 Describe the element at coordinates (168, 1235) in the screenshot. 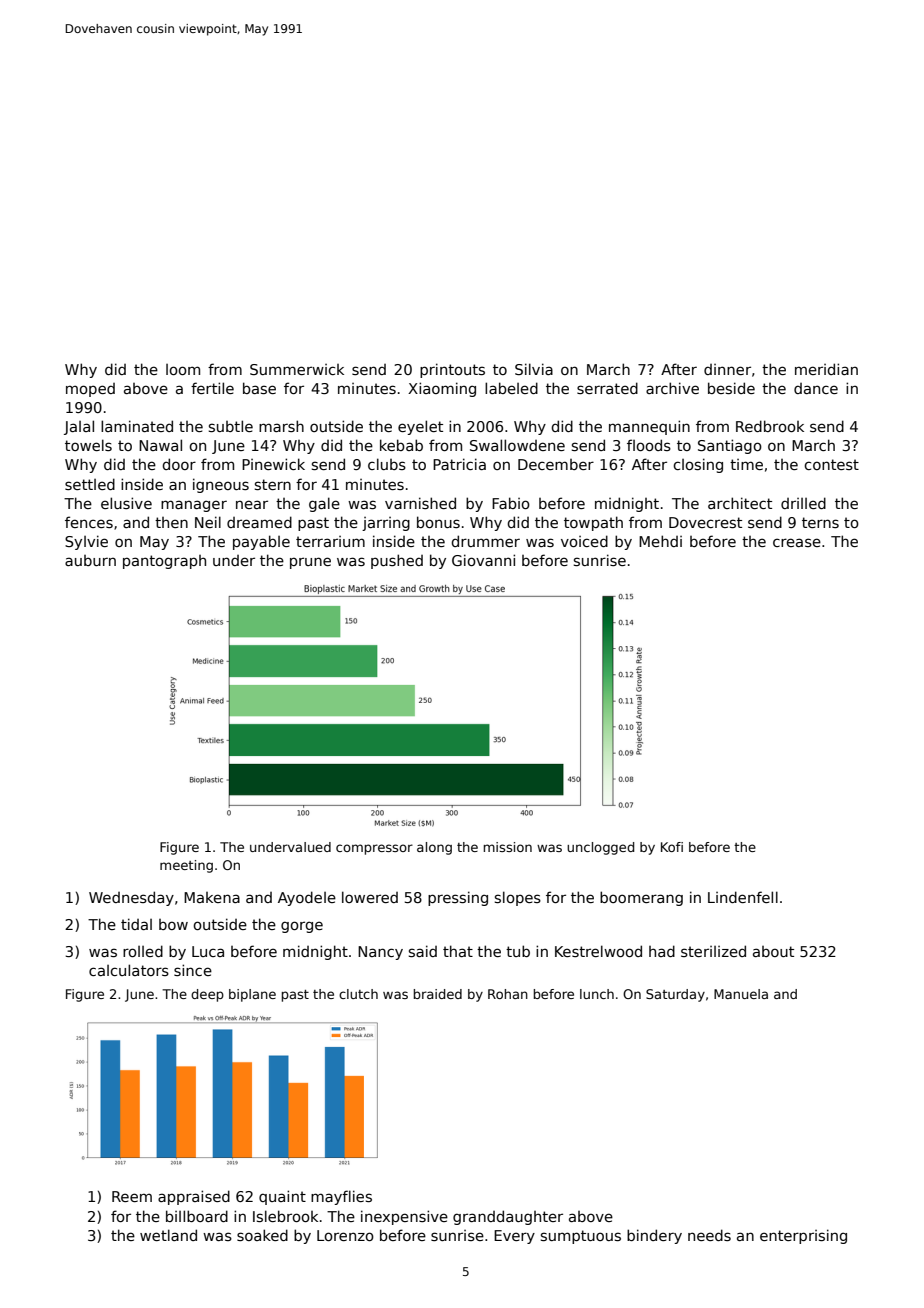

I see `wetland` at that location.
